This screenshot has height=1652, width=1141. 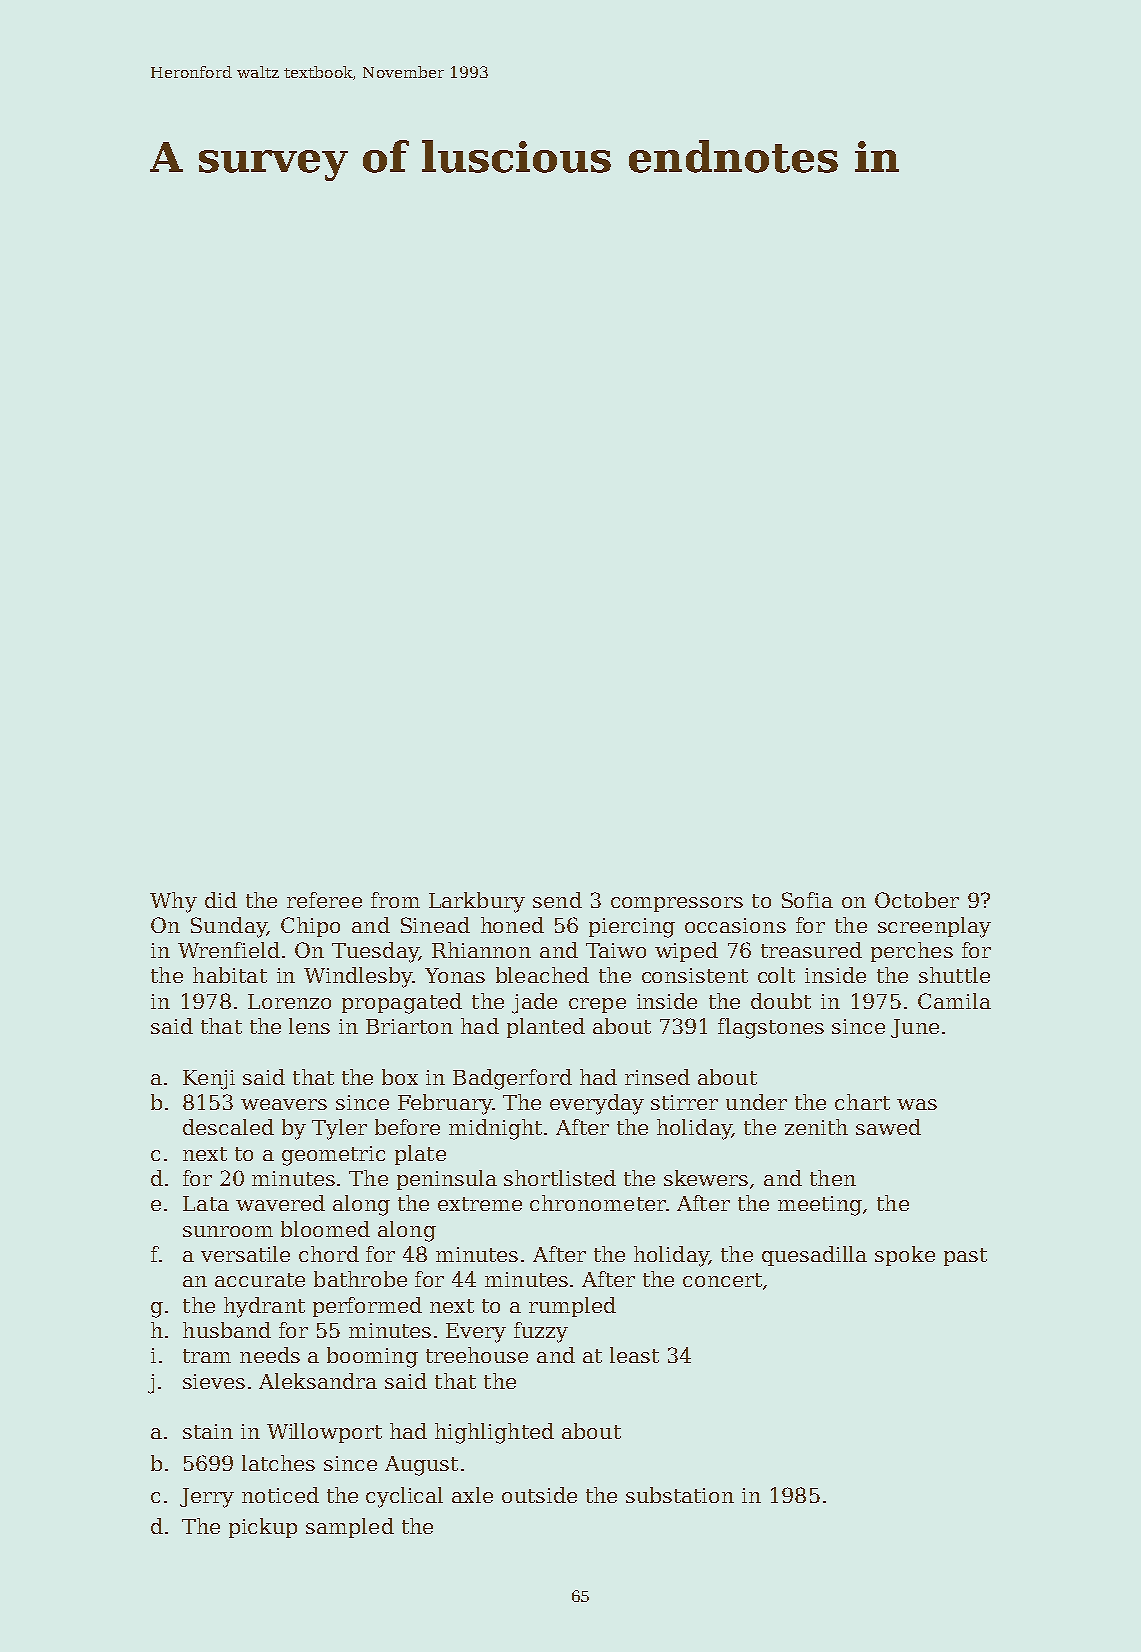 What do you see at coordinates (207, 1498) in the screenshot?
I see `Jerry` at bounding box center [207, 1498].
